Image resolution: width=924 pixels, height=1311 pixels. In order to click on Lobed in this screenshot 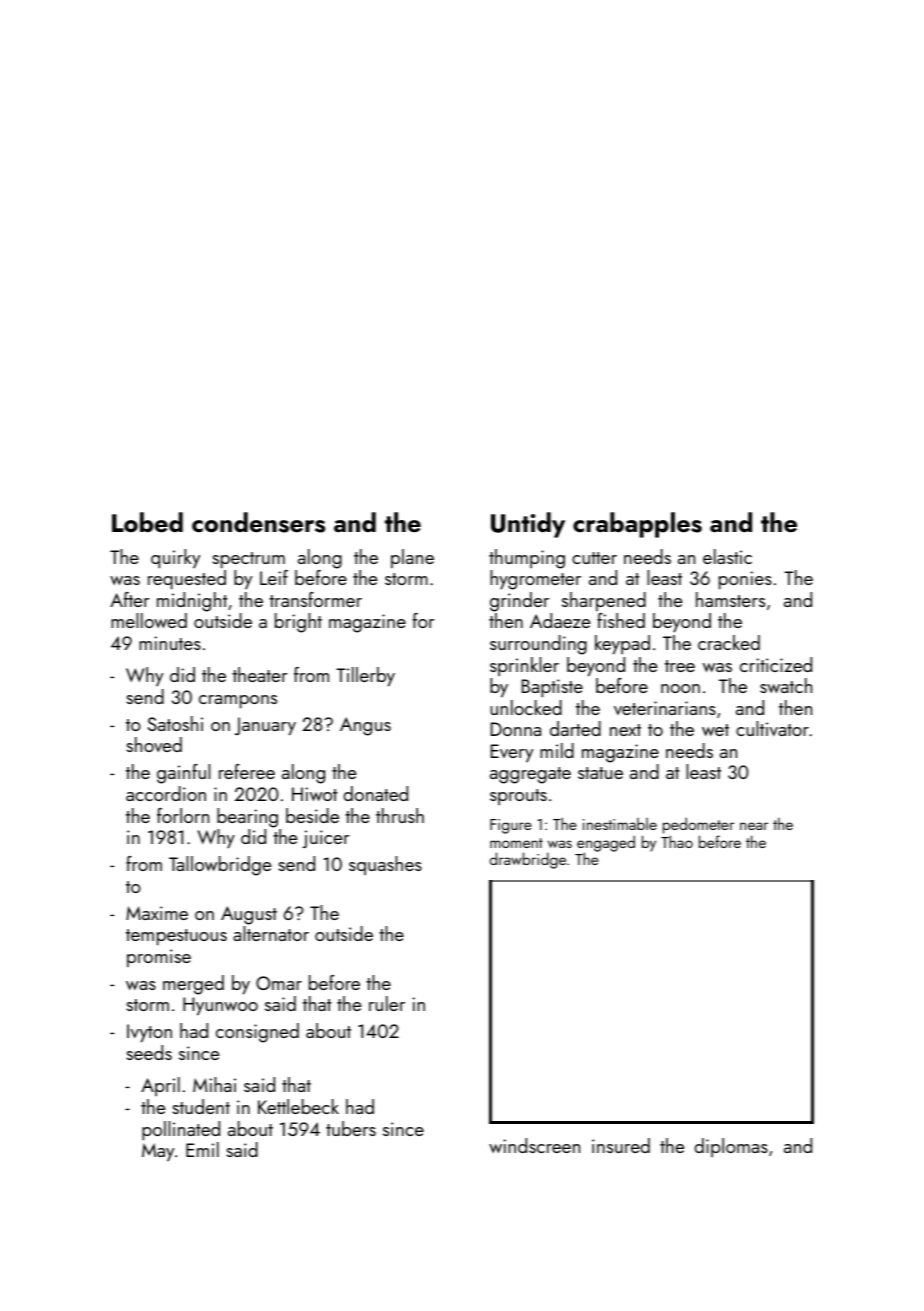, I will do `click(147, 522)`.
